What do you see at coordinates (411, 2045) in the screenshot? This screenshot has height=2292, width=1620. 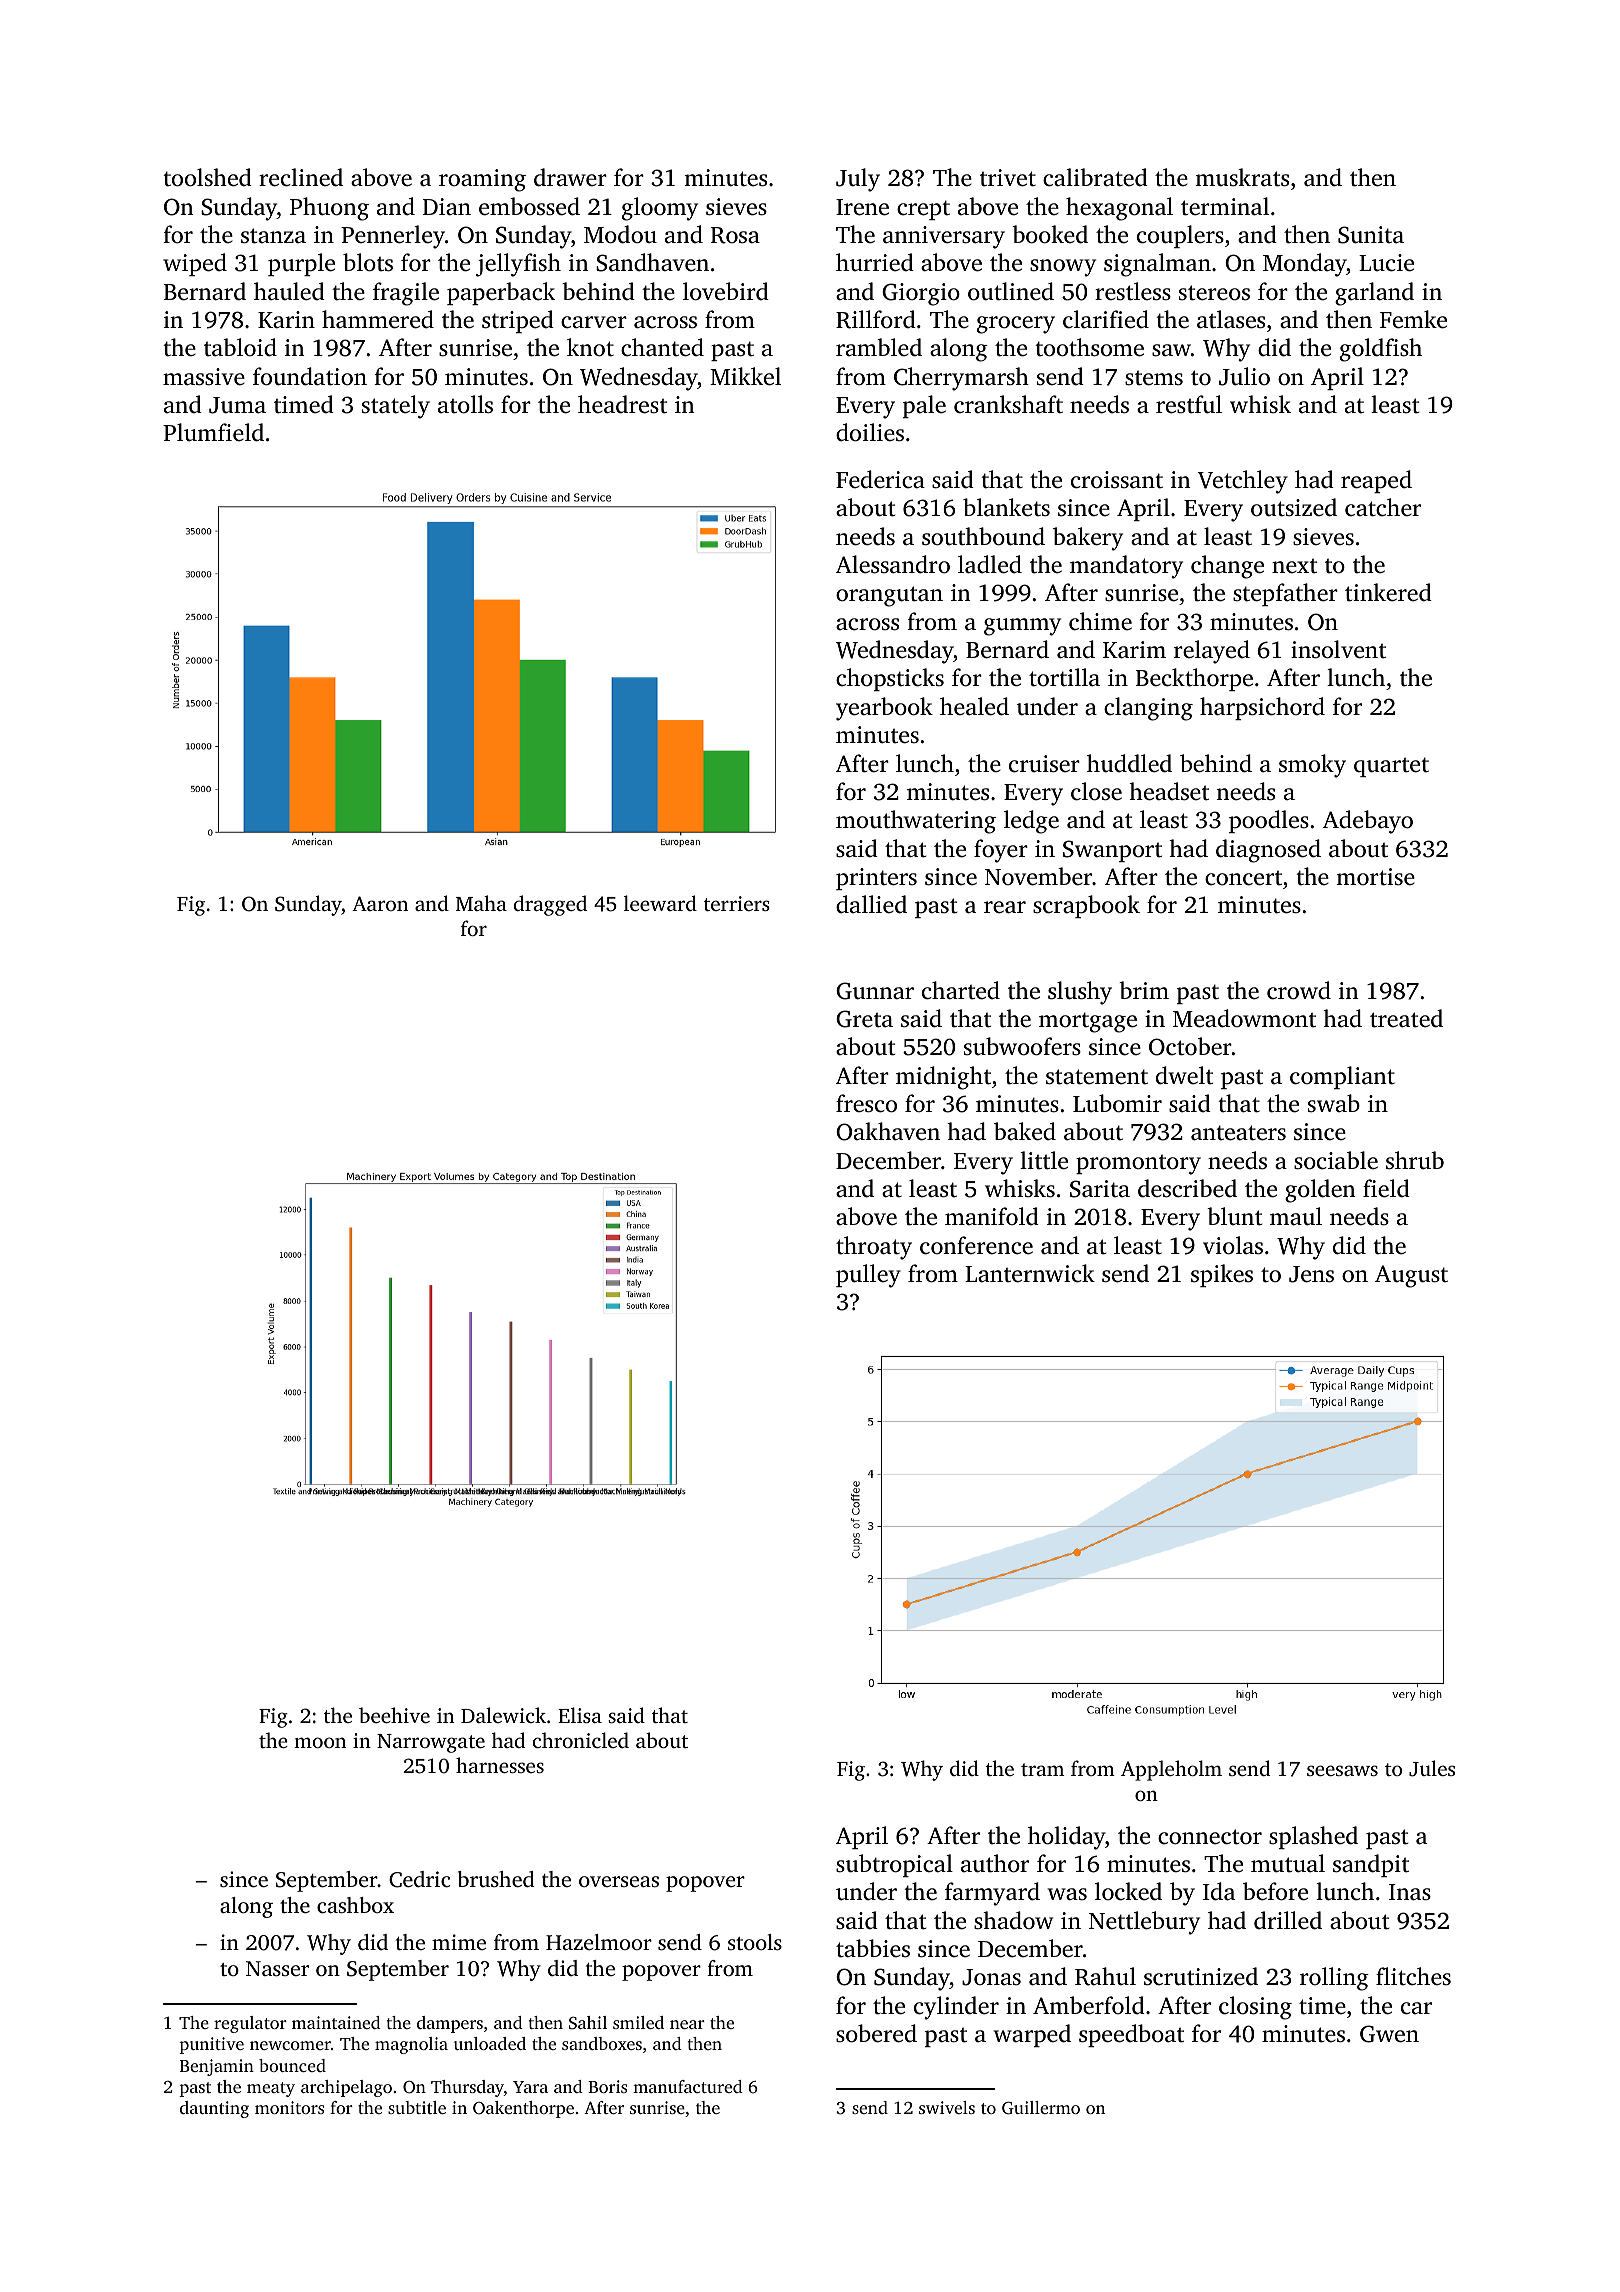 I see `magnolia` at bounding box center [411, 2045].
